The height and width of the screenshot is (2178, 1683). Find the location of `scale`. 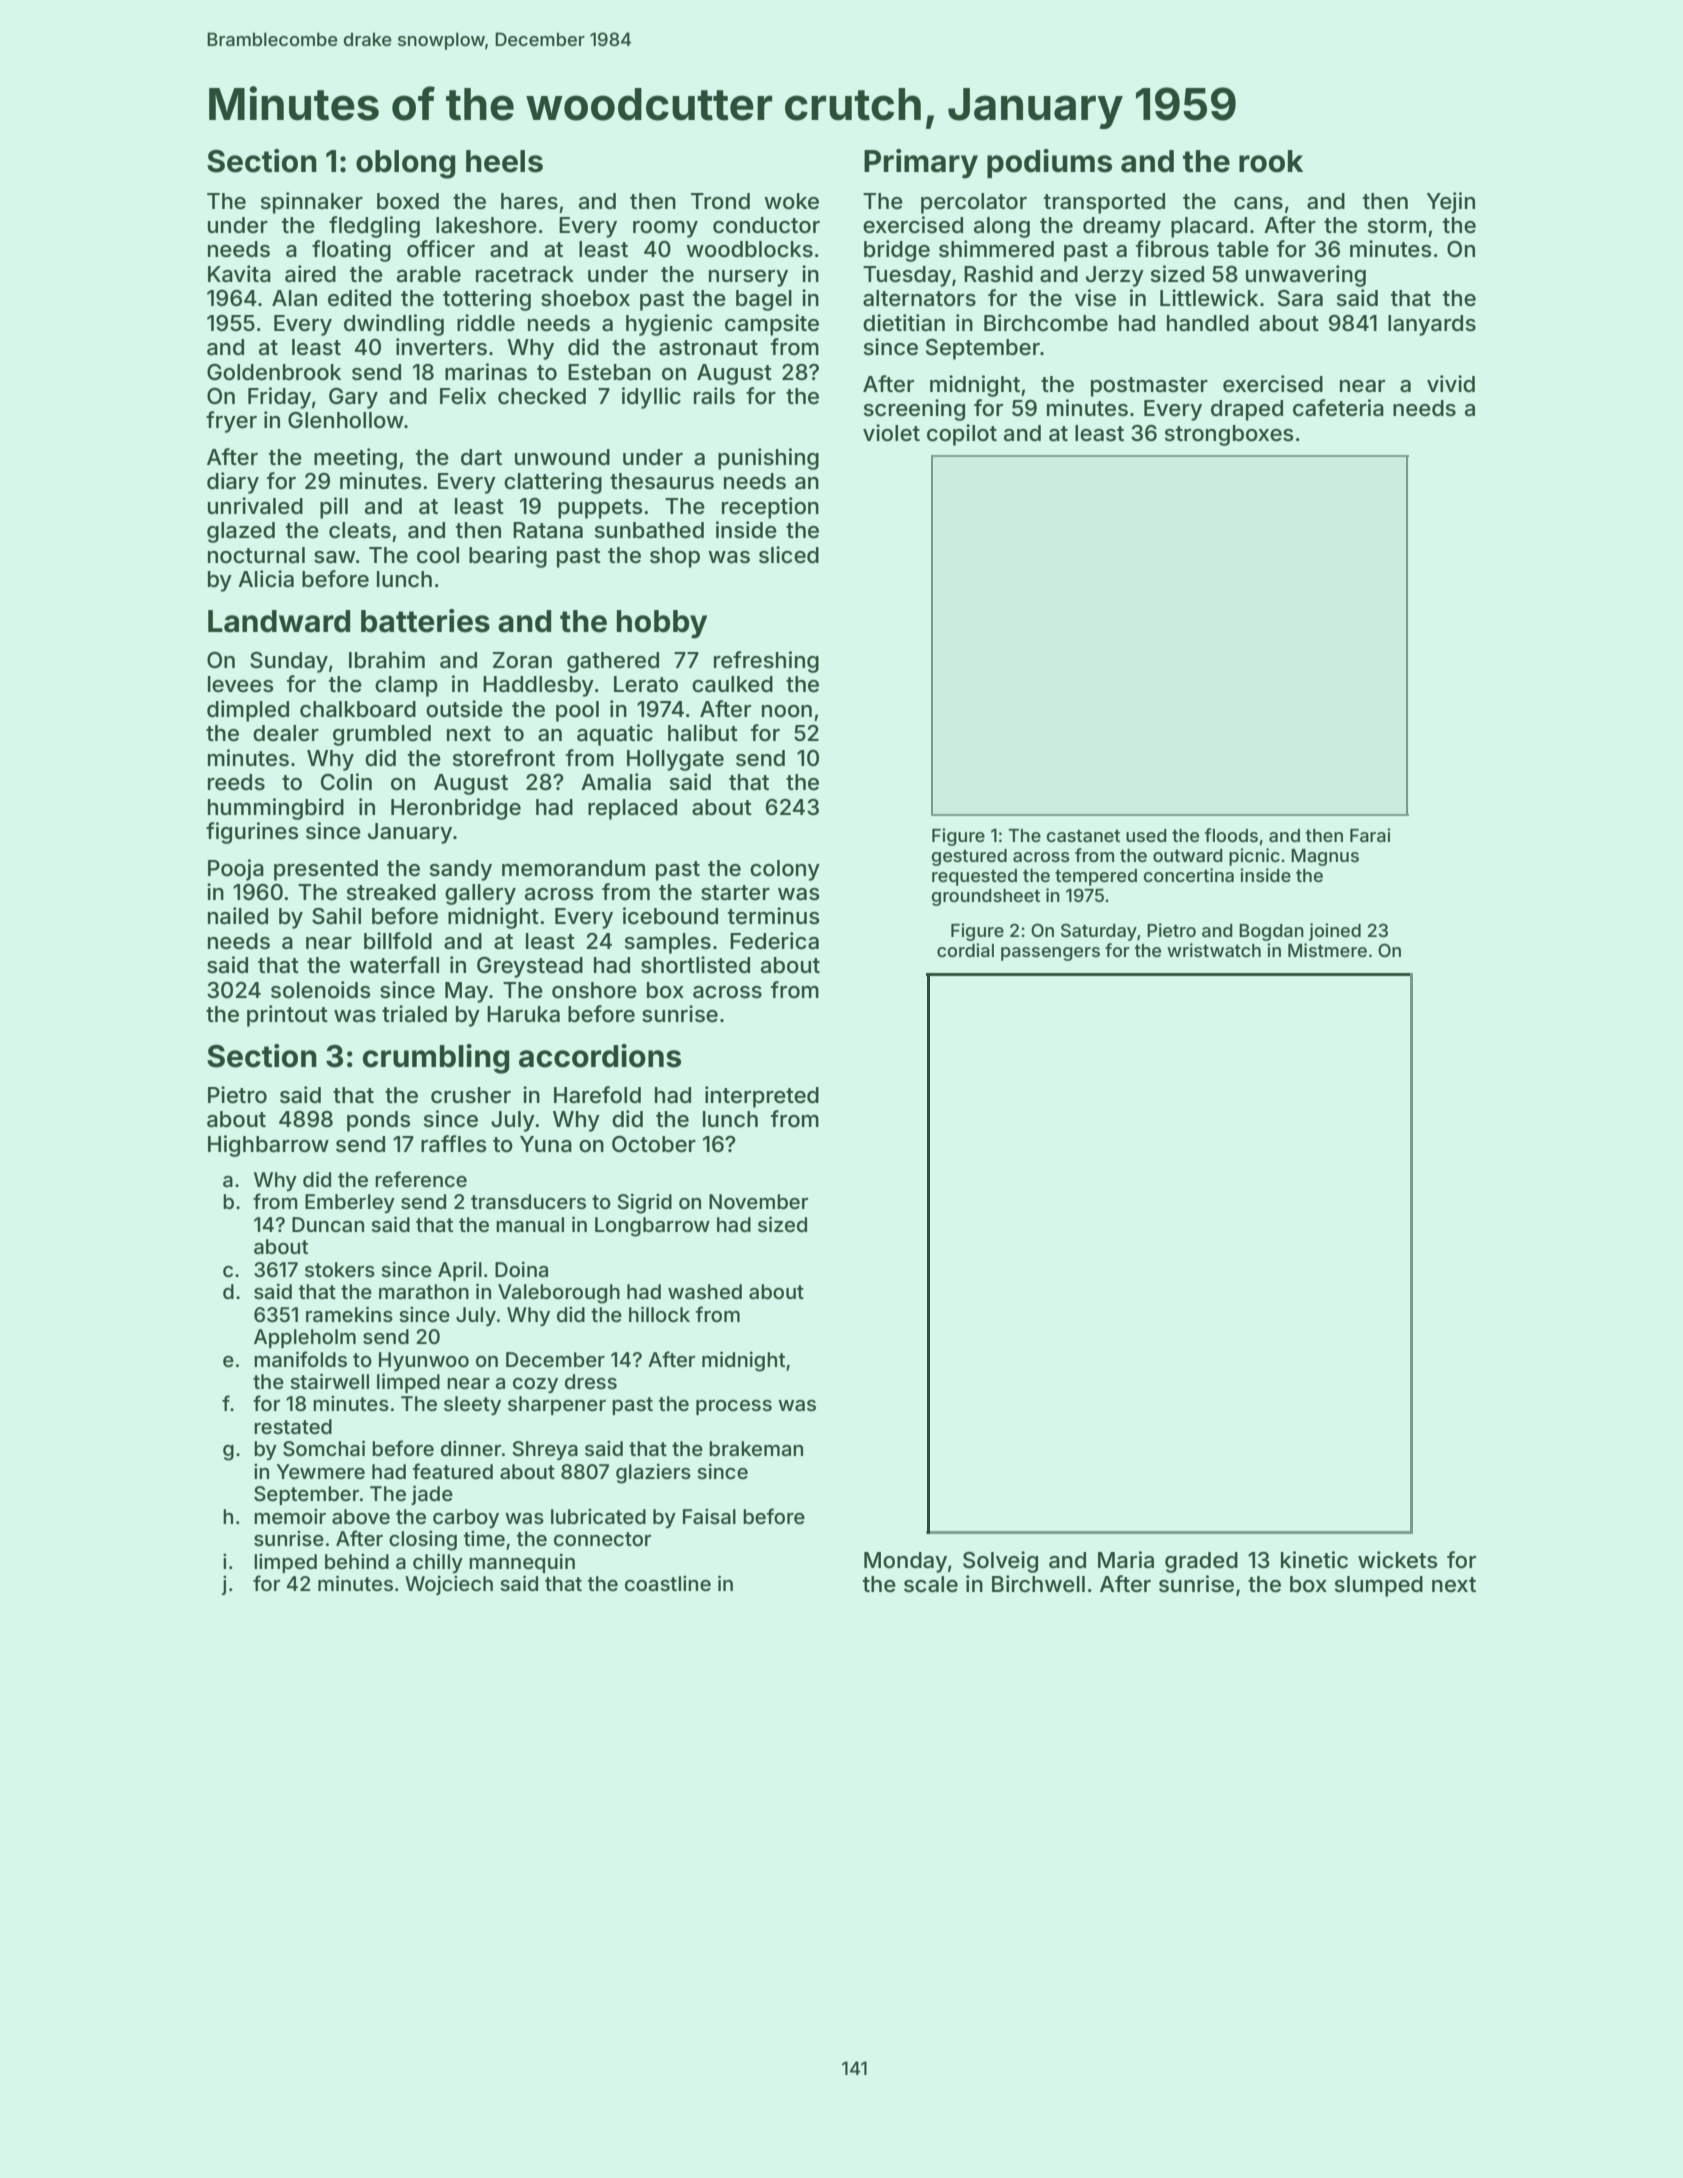

scale is located at coordinates (931, 1584).
